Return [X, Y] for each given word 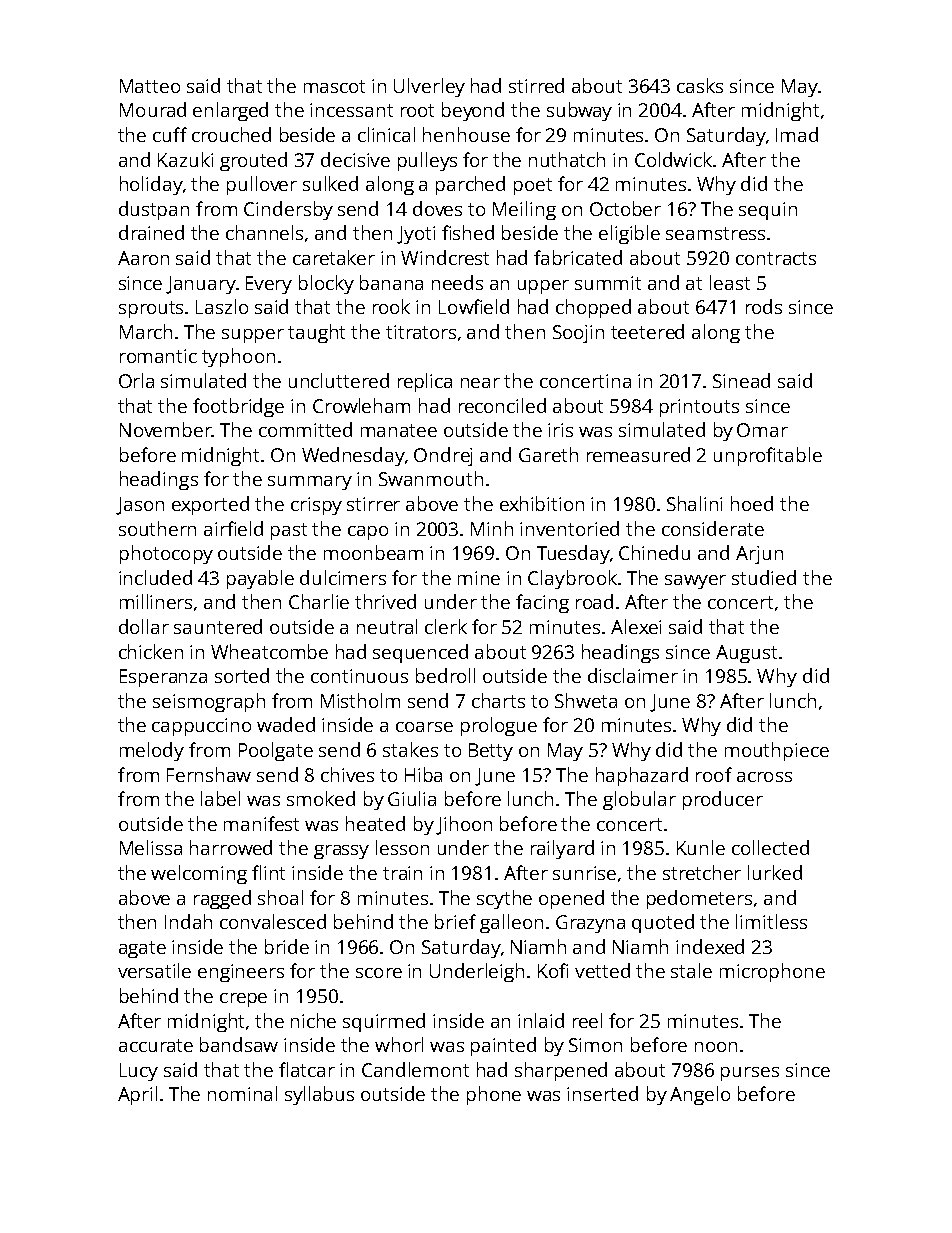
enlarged [230, 111]
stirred [536, 85]
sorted [242, 675]
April [137, 1095]
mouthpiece [777, 751]
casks [700, 85]
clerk [446, 626]
